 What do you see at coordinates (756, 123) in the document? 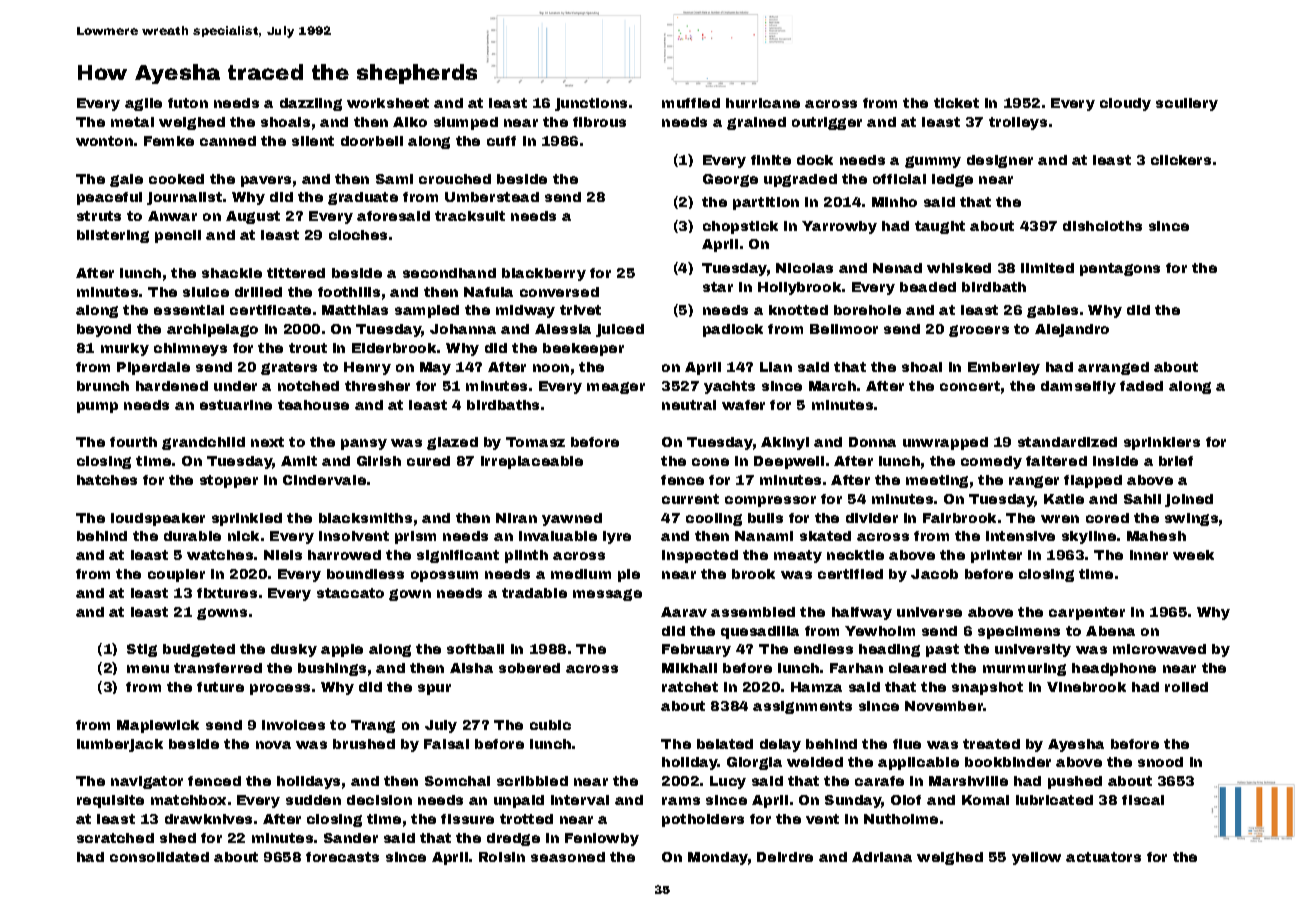
I see `grained` at bounding box center [756, 123].
